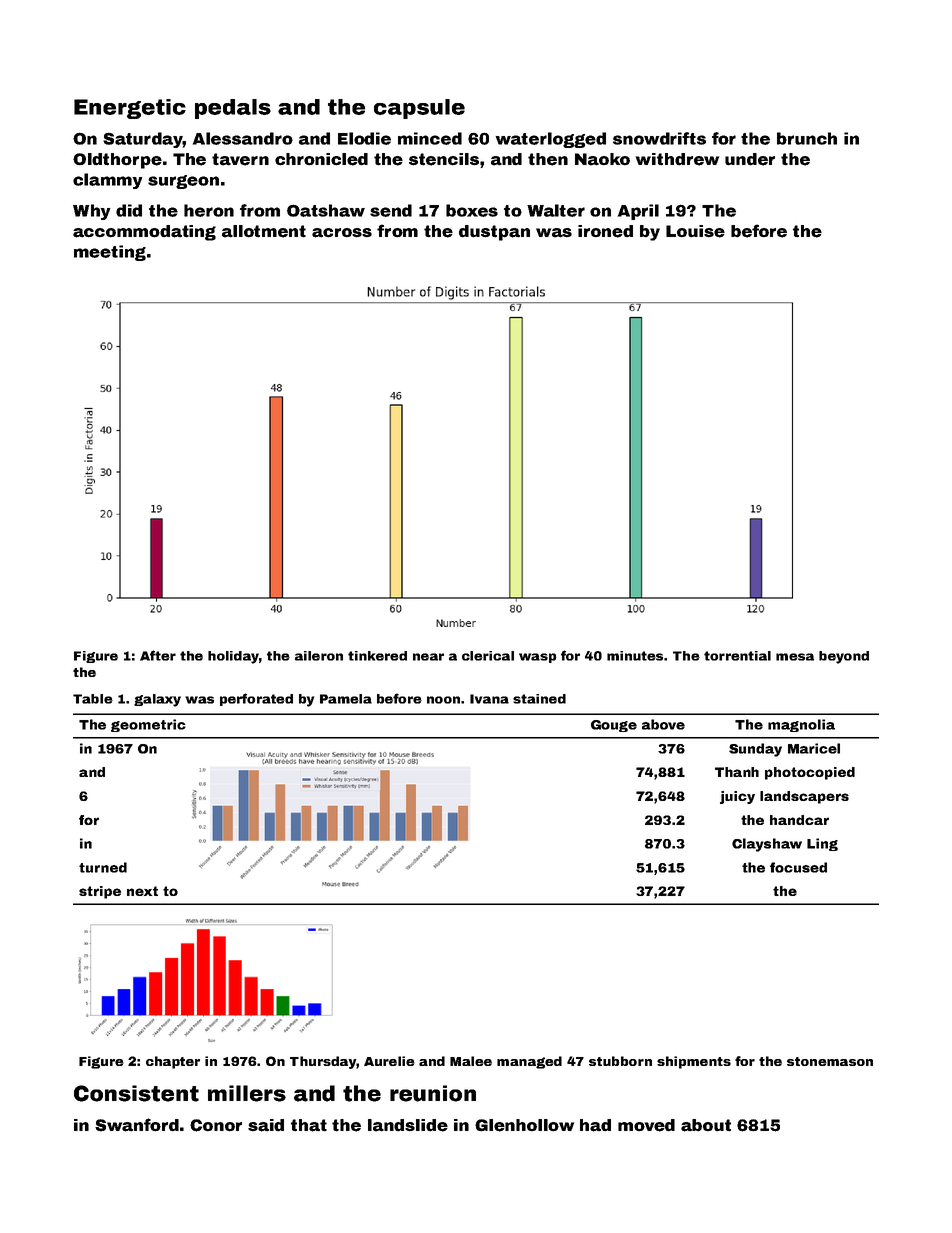 This screenshot has width=952, height=1233. Describe the element at coordinates (130, 109) in the screenshot. I see `Energetic` at that location.
